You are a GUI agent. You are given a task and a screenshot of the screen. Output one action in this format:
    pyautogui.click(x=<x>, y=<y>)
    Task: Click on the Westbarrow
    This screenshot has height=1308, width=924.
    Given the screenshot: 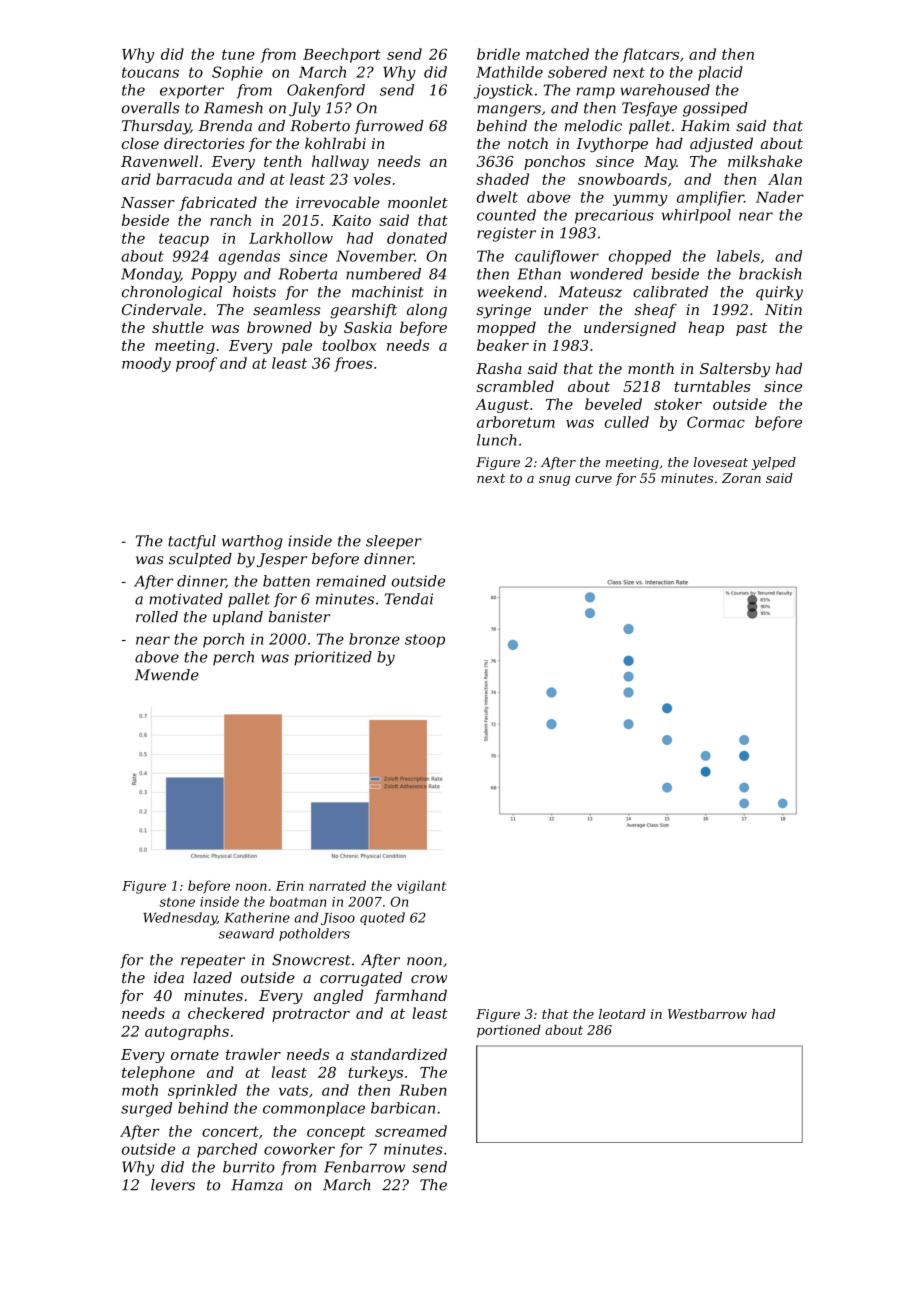 What is the action you would take?
    pyautogui.click(x=707, y=1014)
